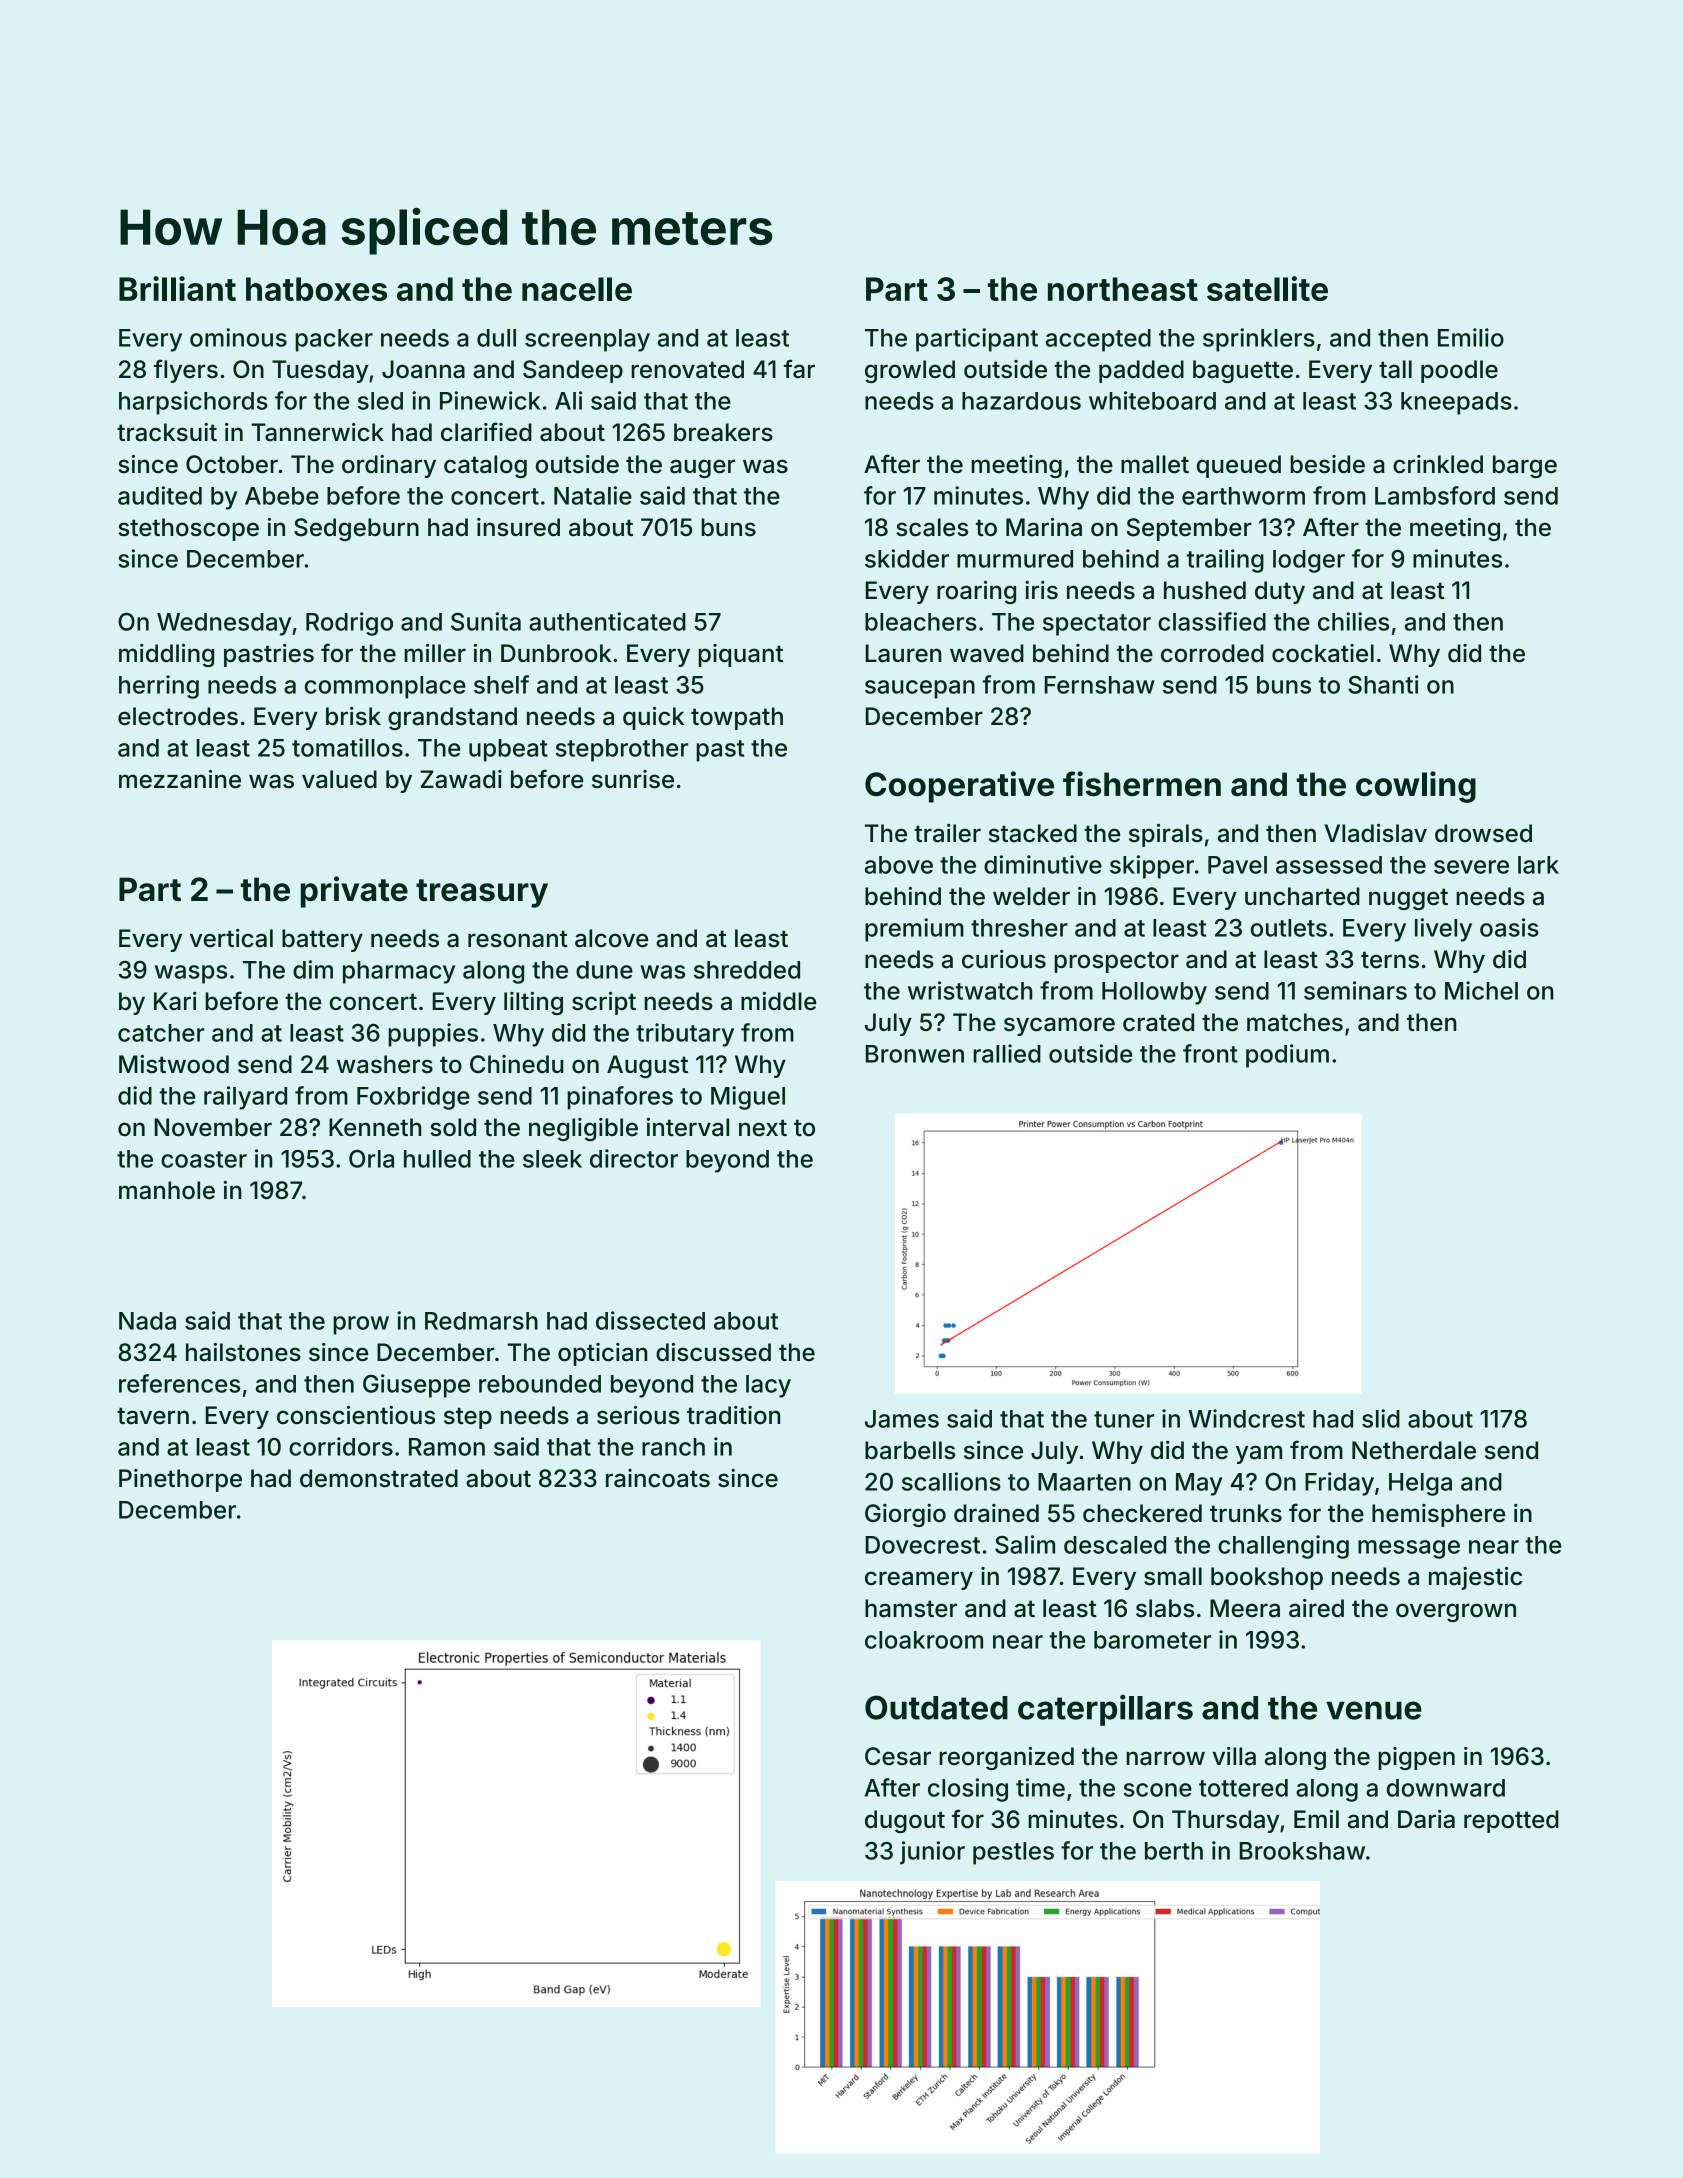 The width and height of the document is (1683, 2178). Describe the element at coordinates (1174, 1851) in the document. I see `berth` at that location.
